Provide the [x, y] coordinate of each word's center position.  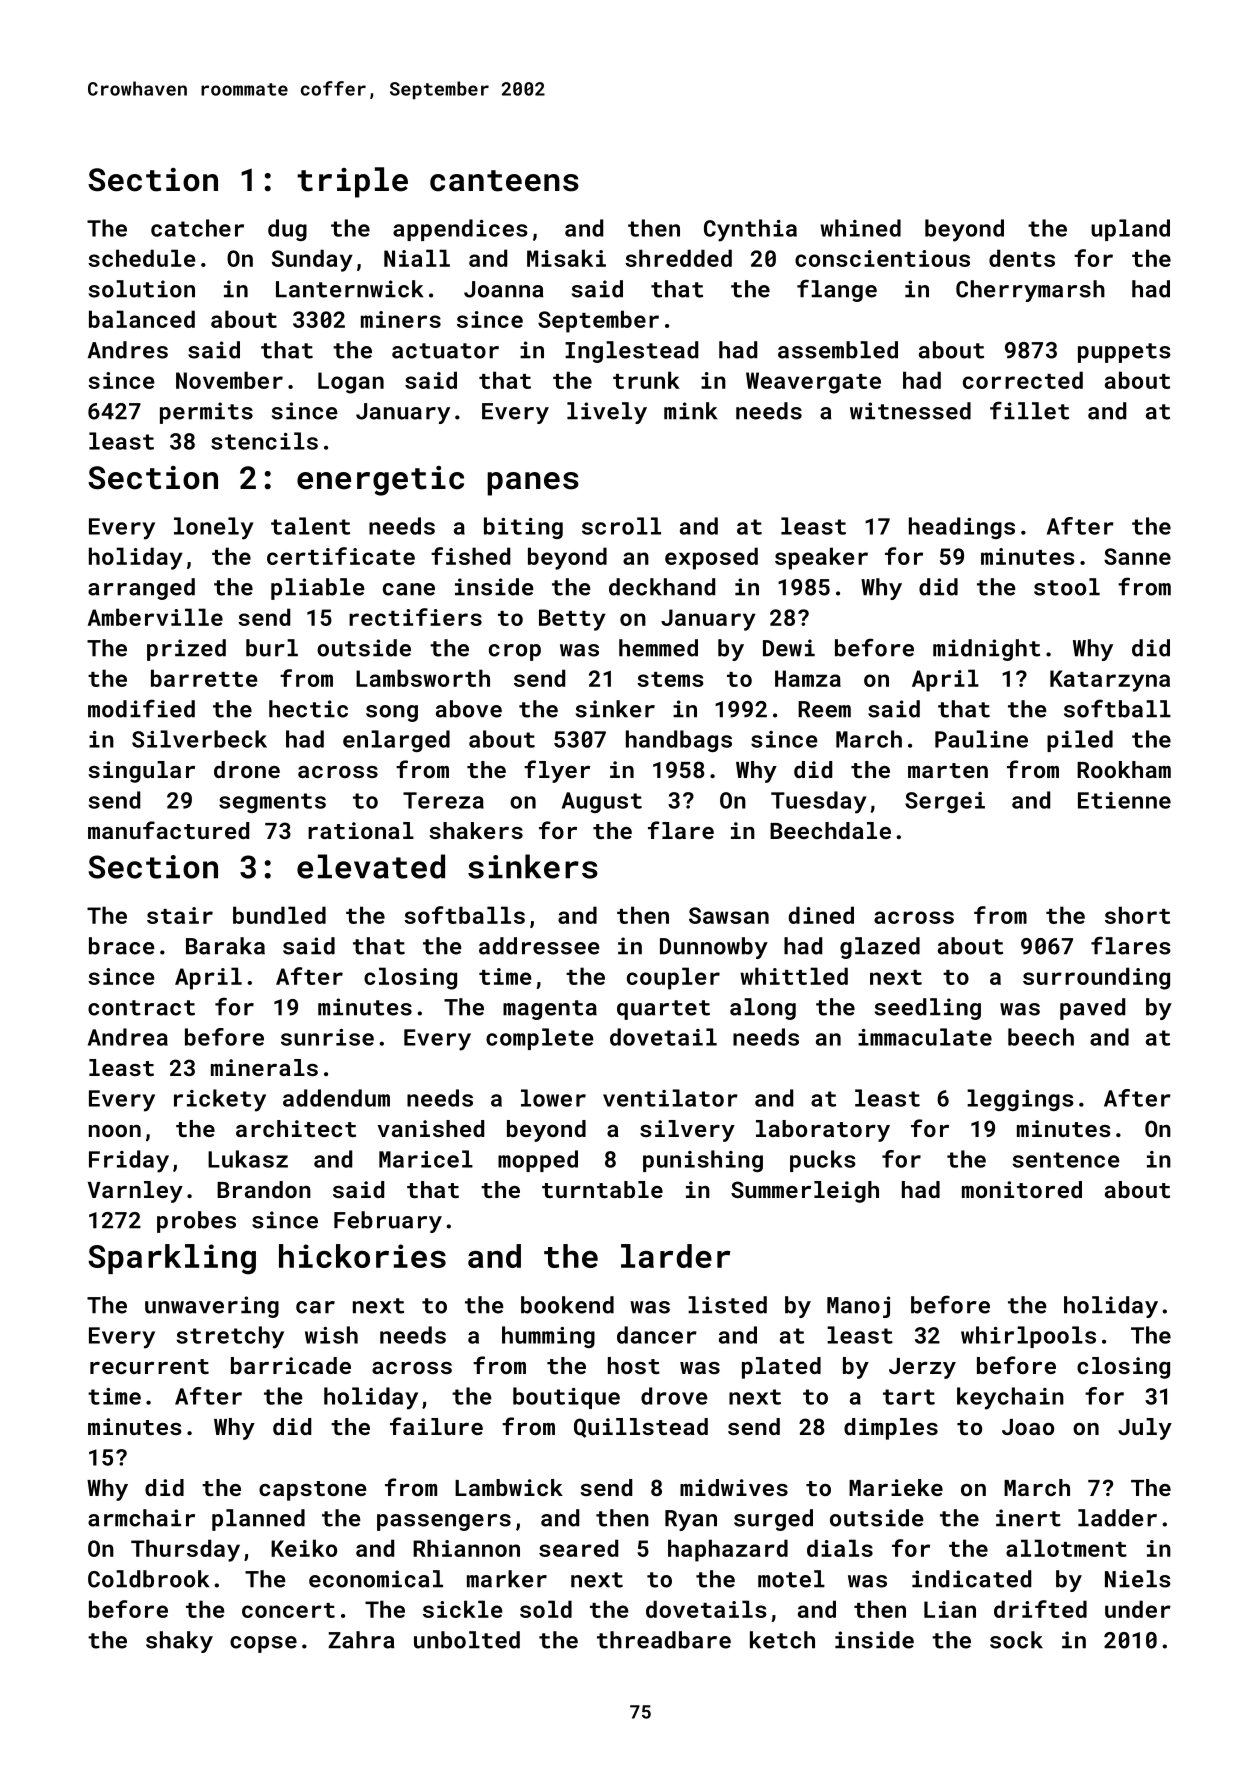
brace [122, 946]
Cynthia [750, 230]
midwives [734, 1487]
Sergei [945, 802]
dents [1022, 258]
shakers [476, 830]
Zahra [361, 1640]
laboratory [823, 1131]
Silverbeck [199, 739]
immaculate [925, 1037]
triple [352, 182]
